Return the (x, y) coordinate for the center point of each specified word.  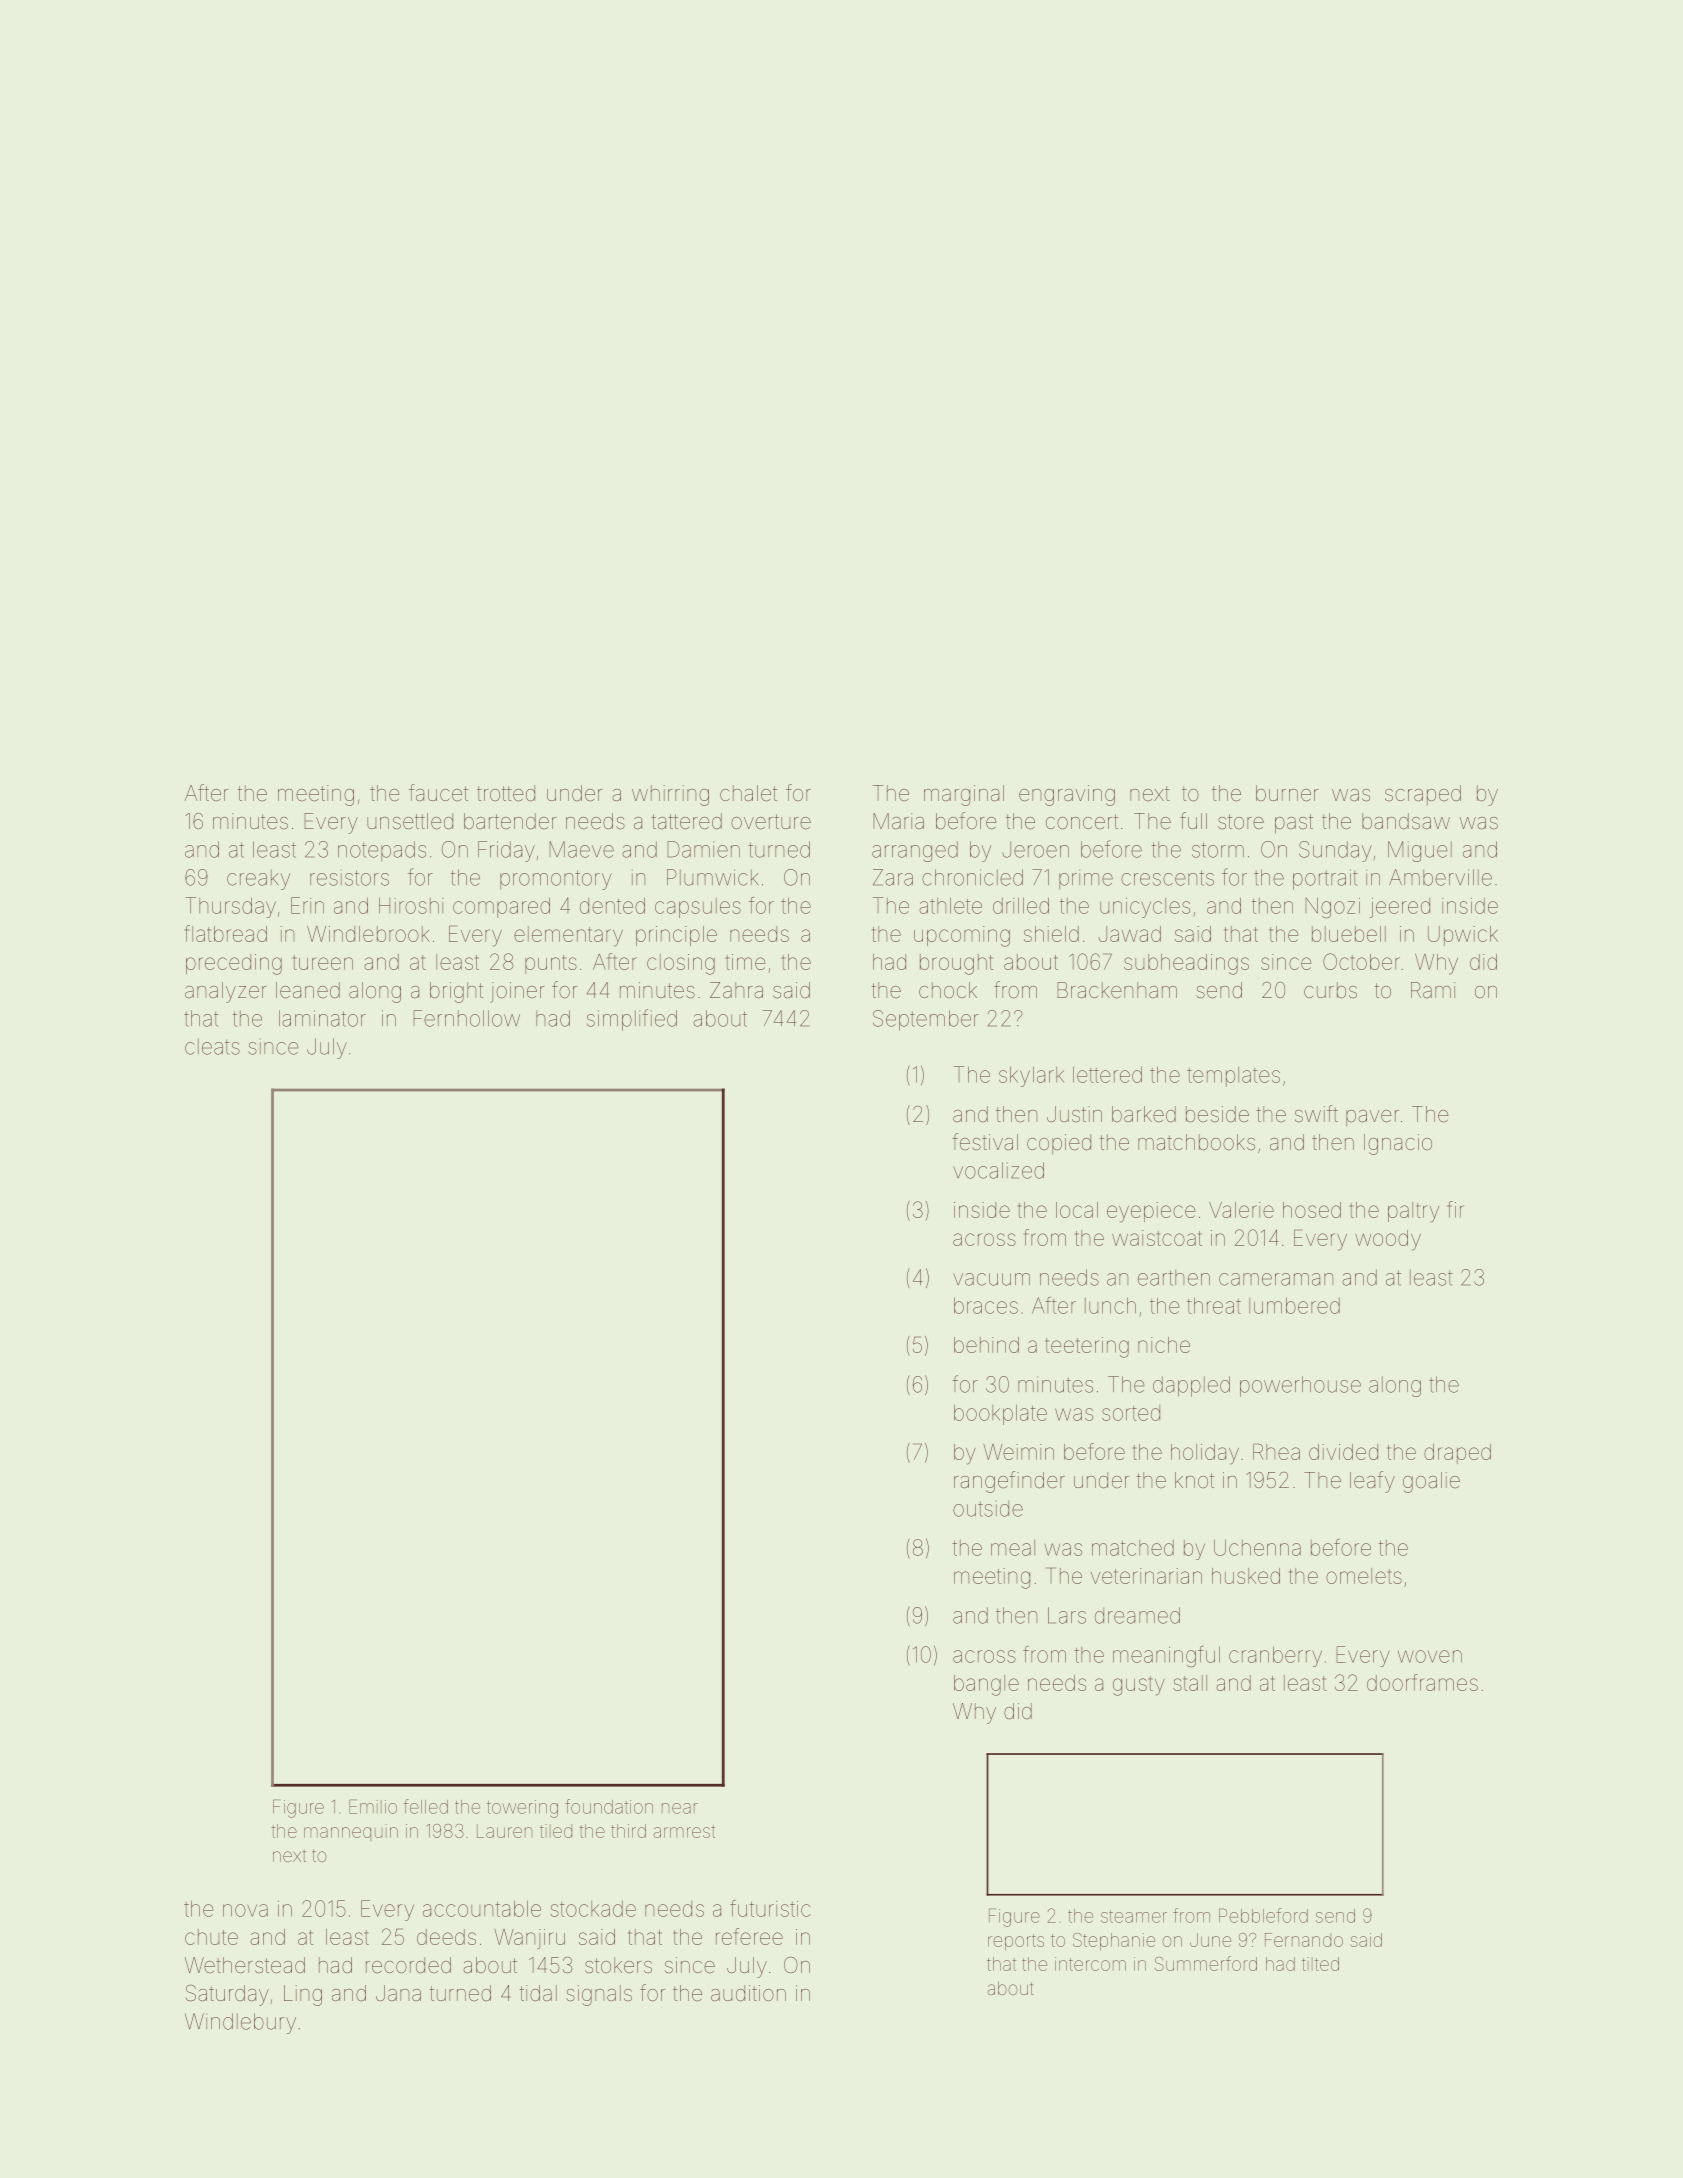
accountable (482, 1908)
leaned (308, 990)
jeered (1400, 908)
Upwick (1463, 936)
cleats (212, 1046)
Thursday (230, 907)
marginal (964, 795)
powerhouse (1300, 1386)
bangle (986, 1685)
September (926, 1020)
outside (988, 1508)
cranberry (1275, 1656)
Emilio (373, 1806)
